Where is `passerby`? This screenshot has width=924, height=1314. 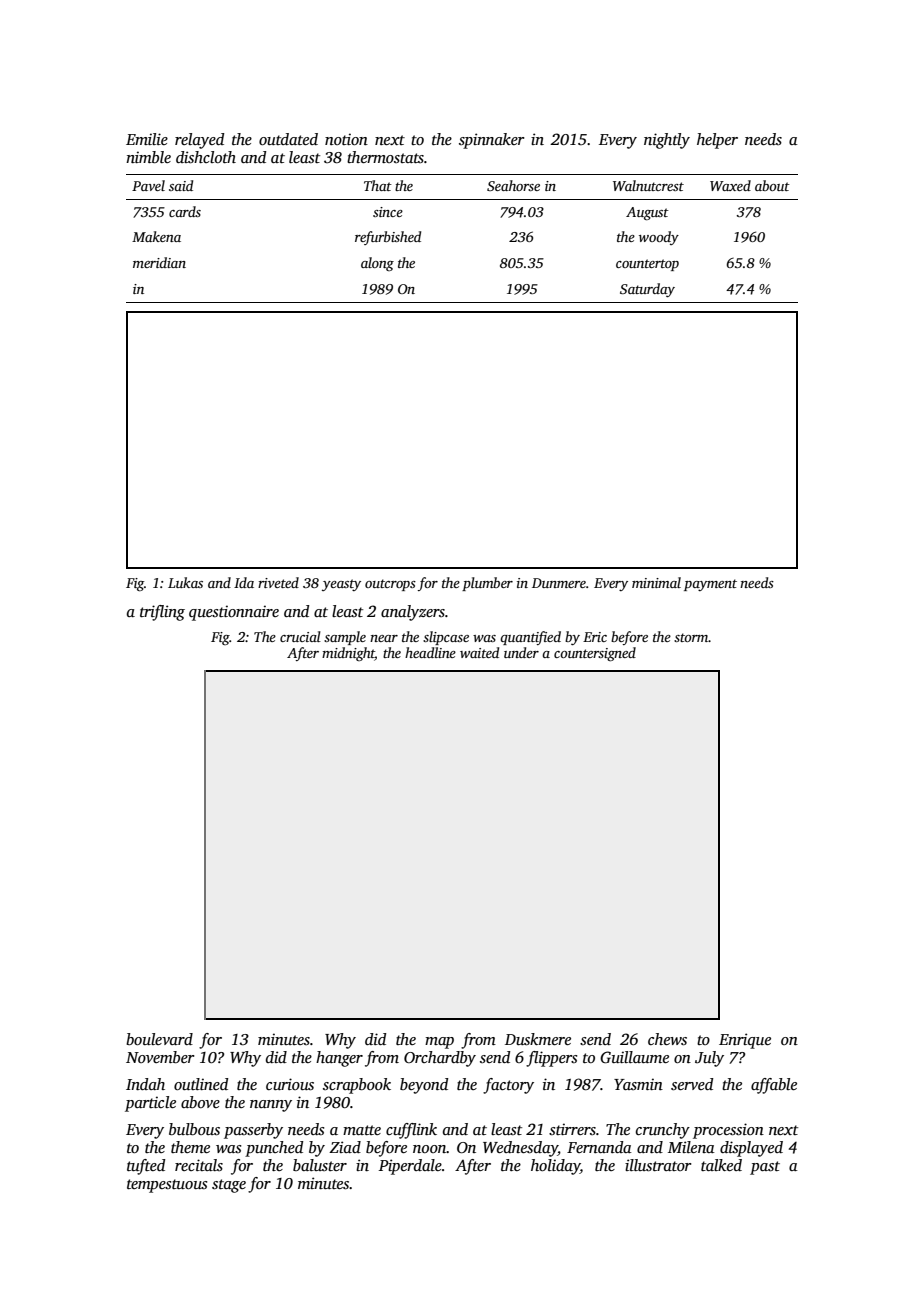
passerby is located at coordinates (253, 1131).
